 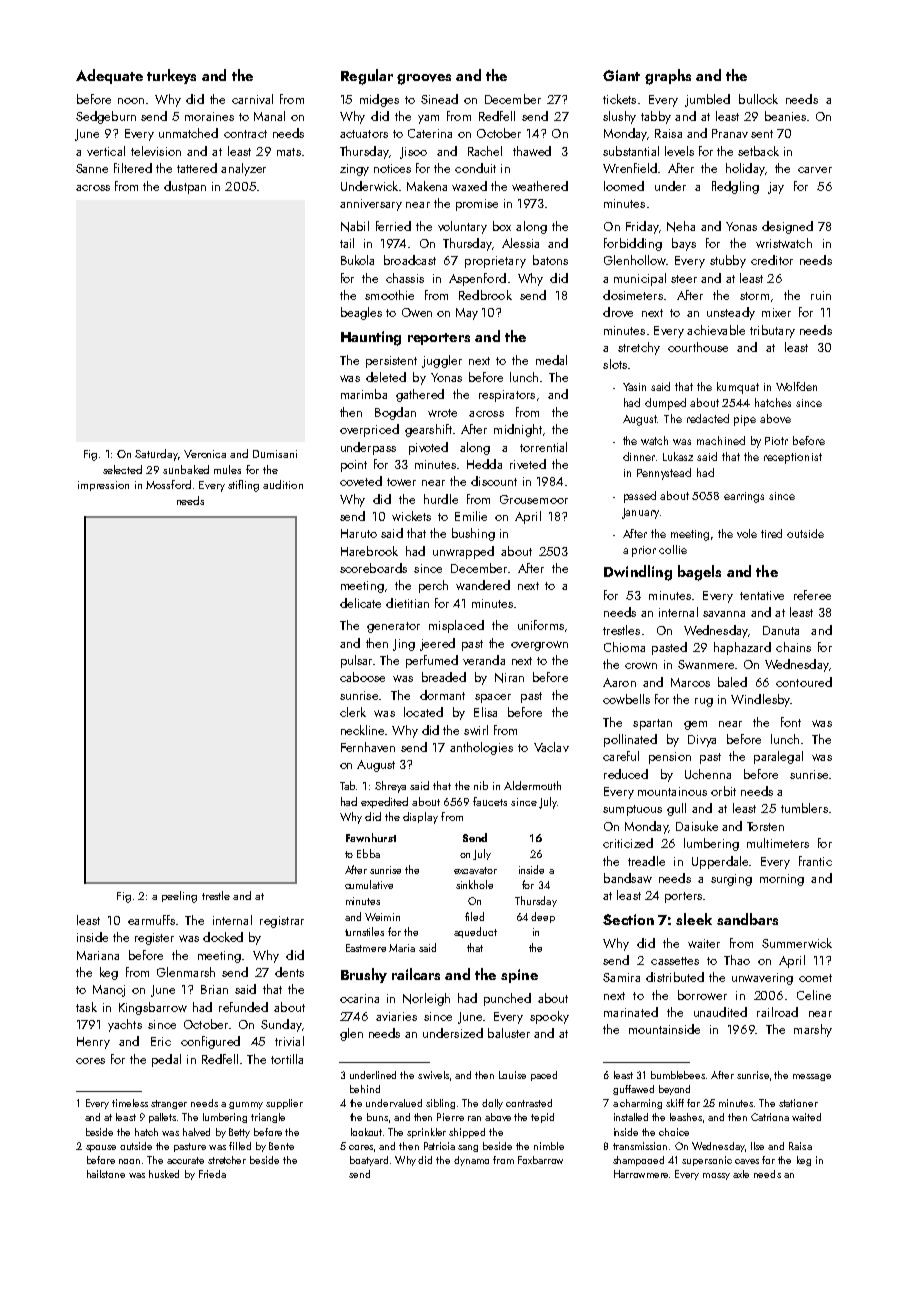 What do you see at coordinates (106, 1174) in the screenshot?
I see `hailstone` at bounding box center [106, 1174].
